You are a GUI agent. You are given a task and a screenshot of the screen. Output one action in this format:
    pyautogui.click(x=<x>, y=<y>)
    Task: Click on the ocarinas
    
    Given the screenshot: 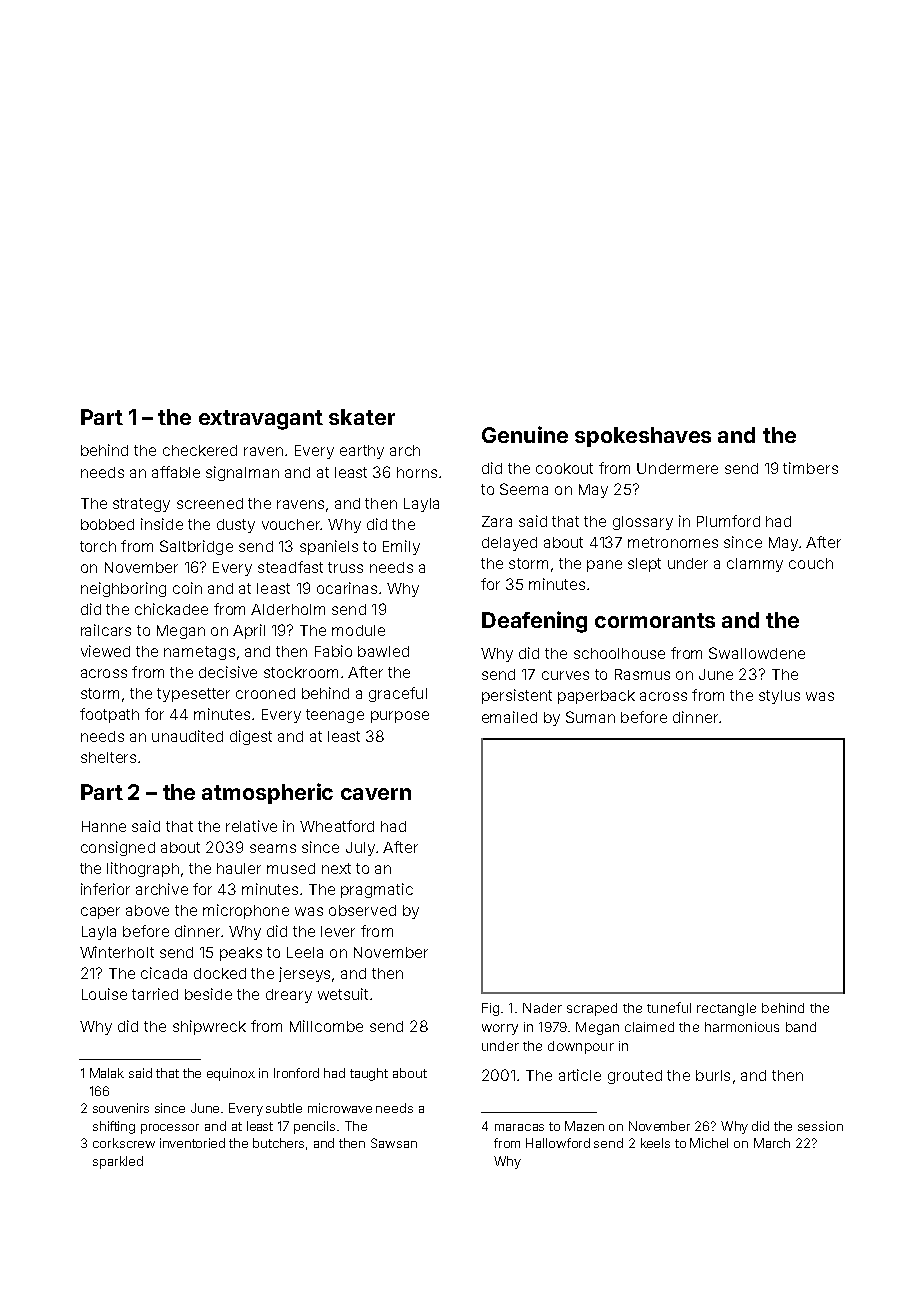 What is the action you would take?
    pyautogui.click(x=347, y=588)
